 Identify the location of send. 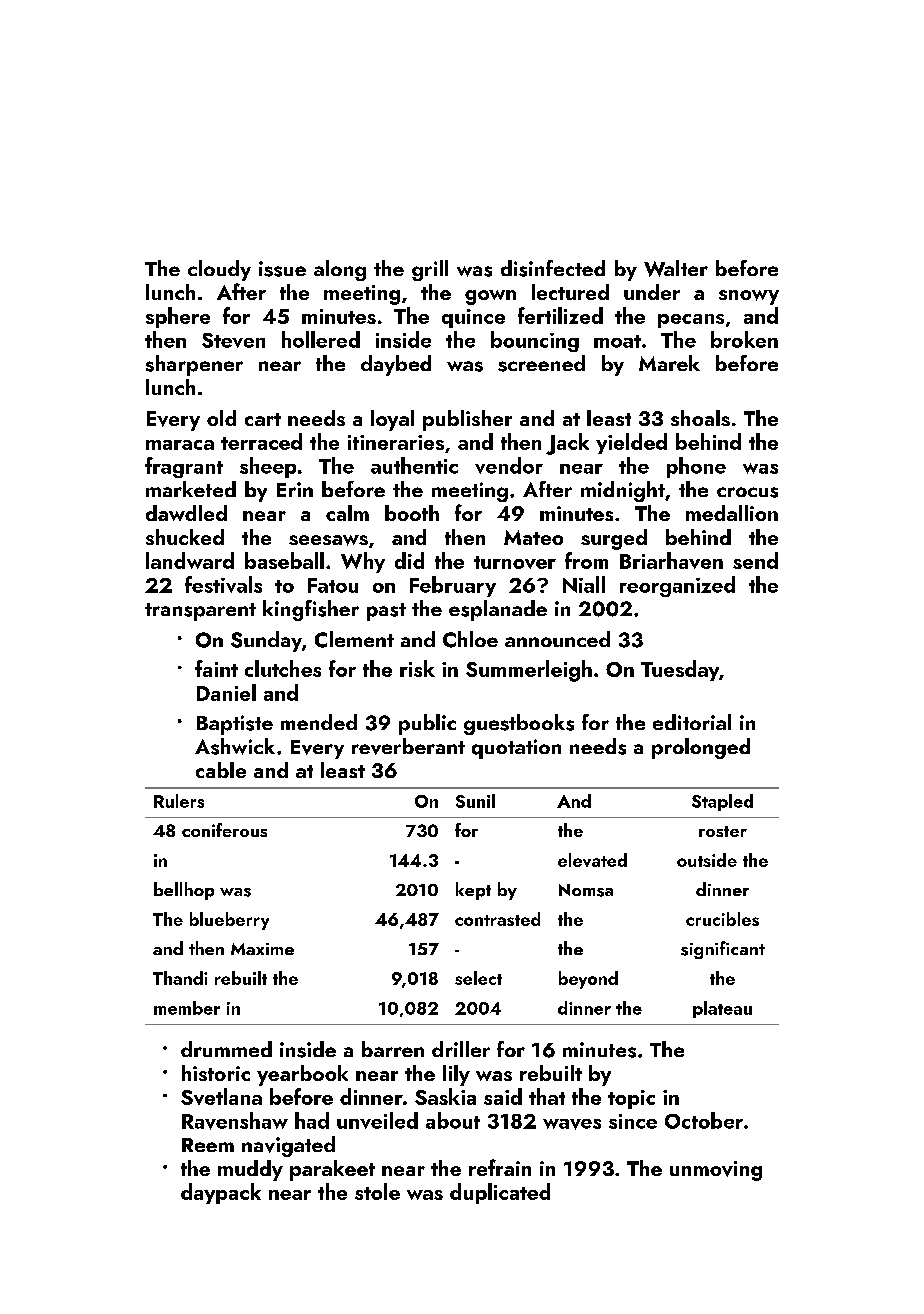
(755, 560).
